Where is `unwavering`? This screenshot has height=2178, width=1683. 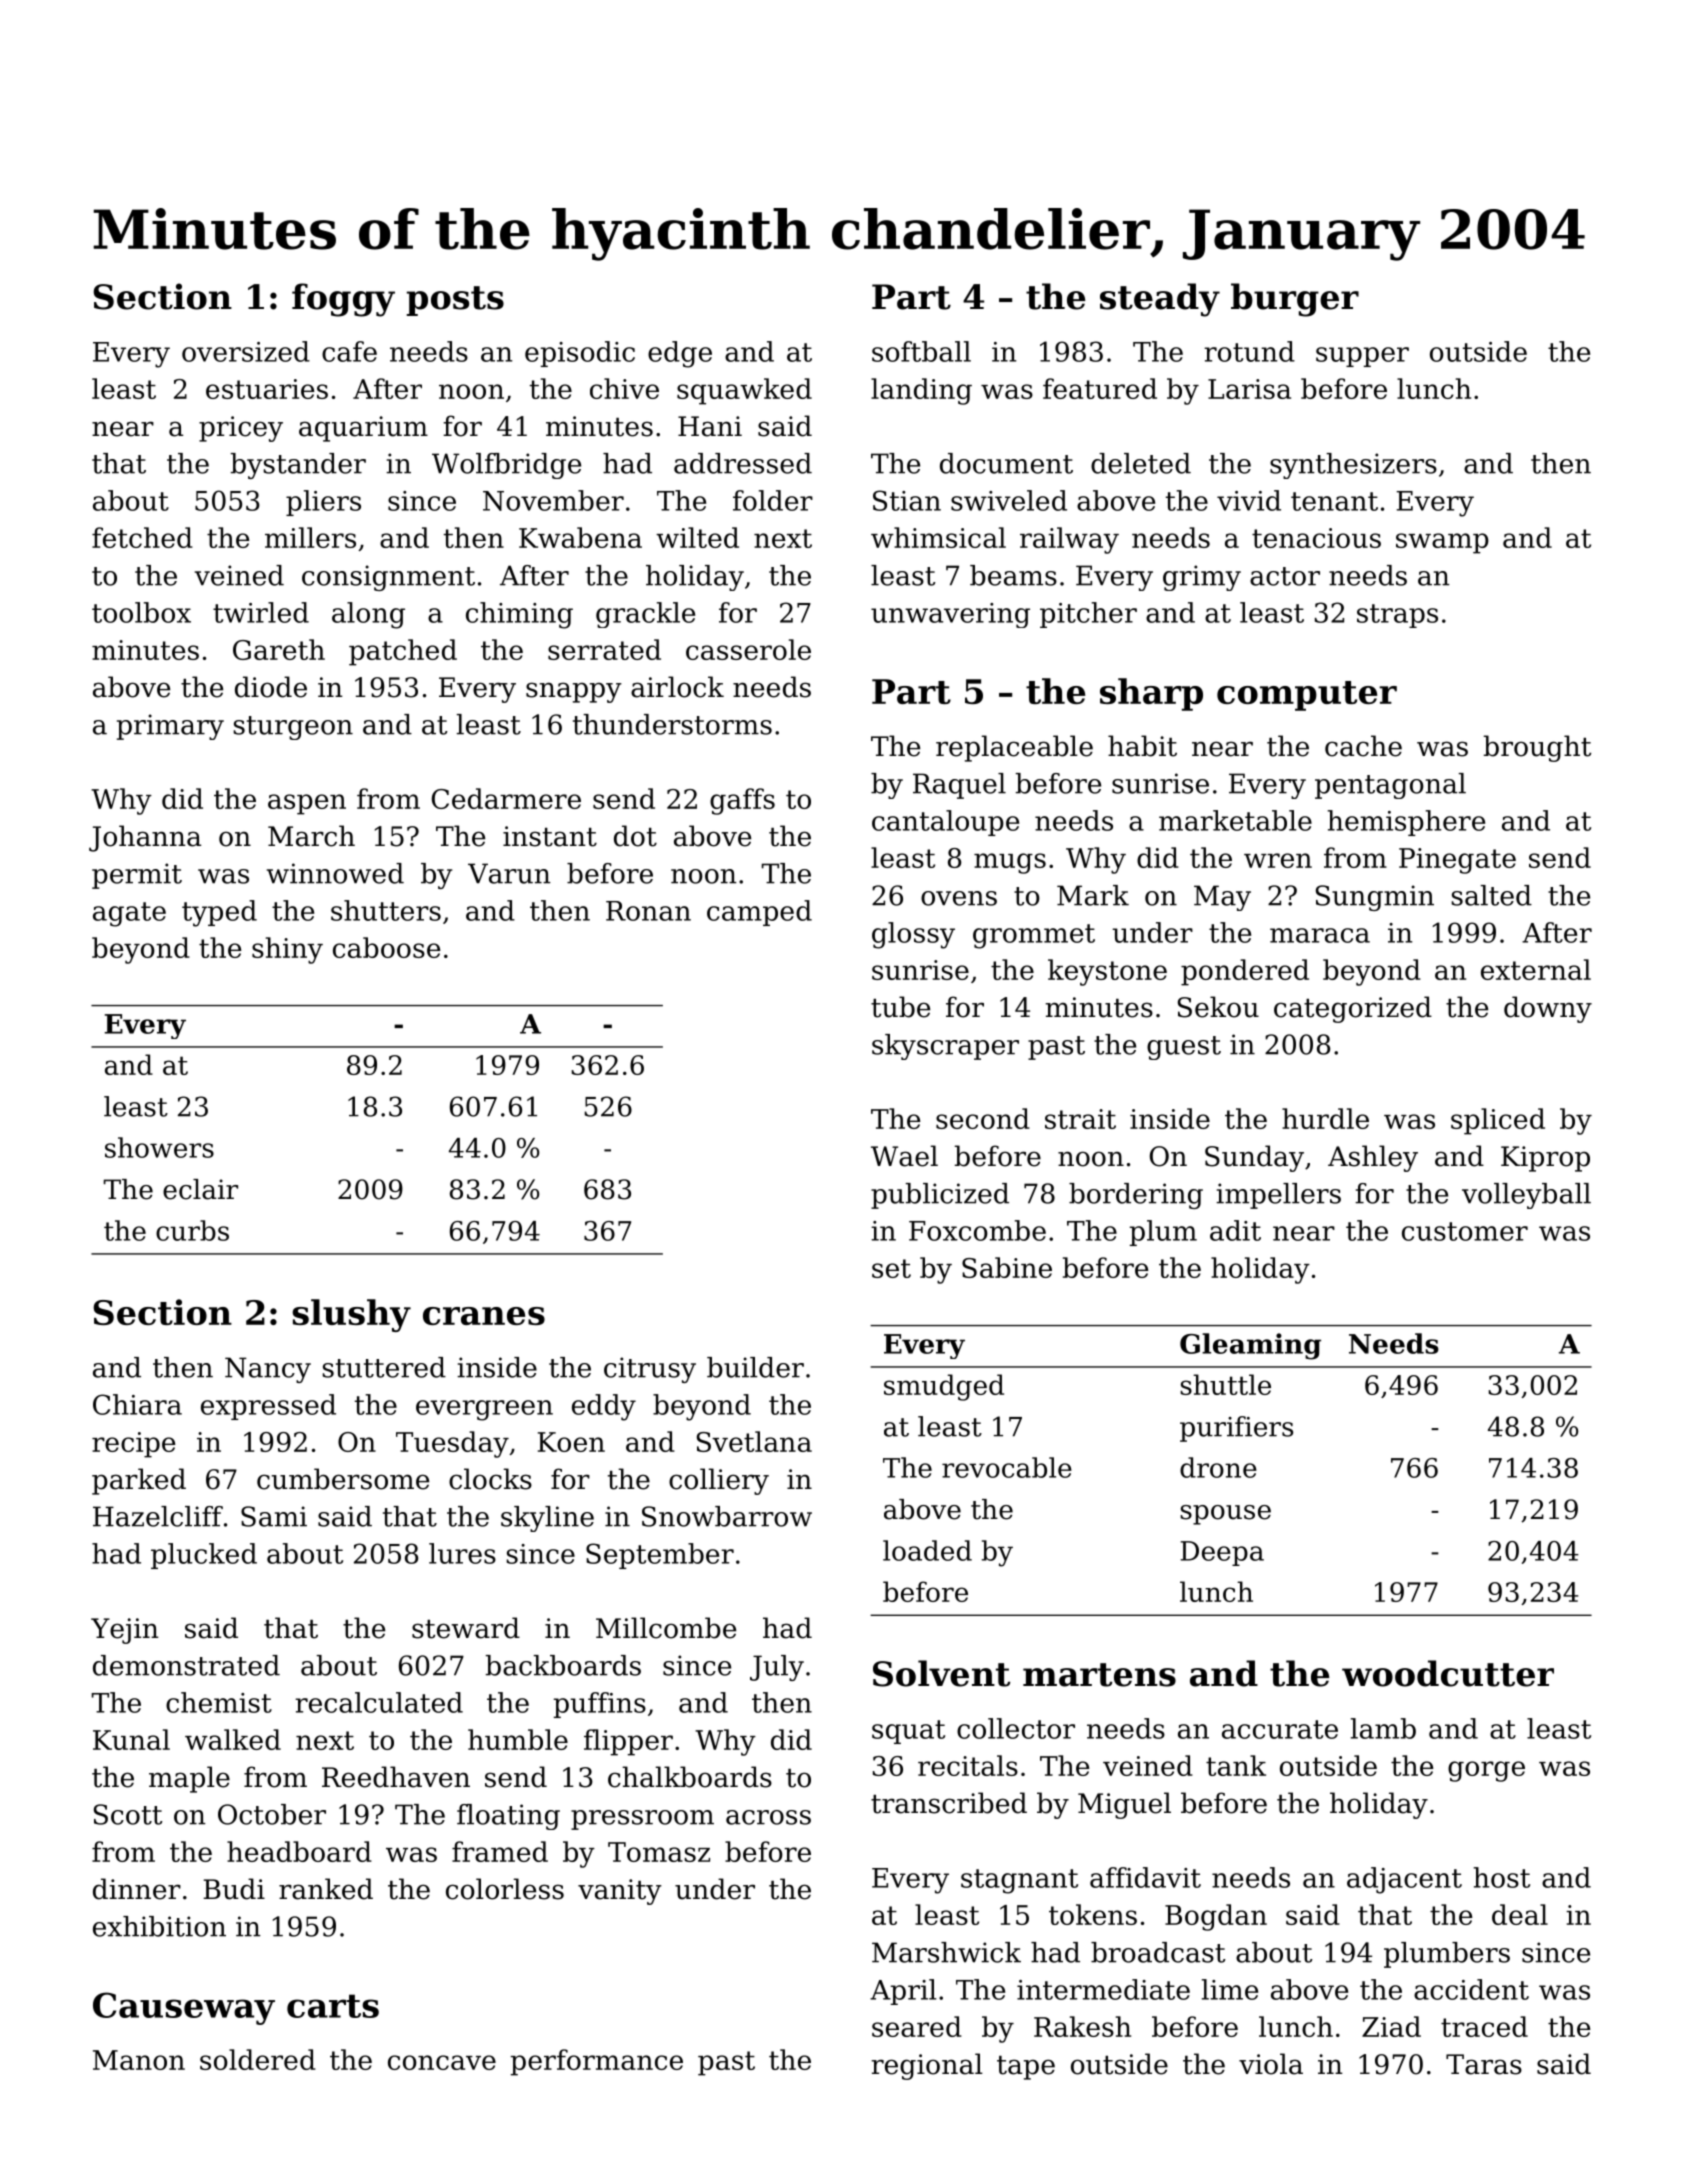
unwavering is located at coordinates (950, 615).
